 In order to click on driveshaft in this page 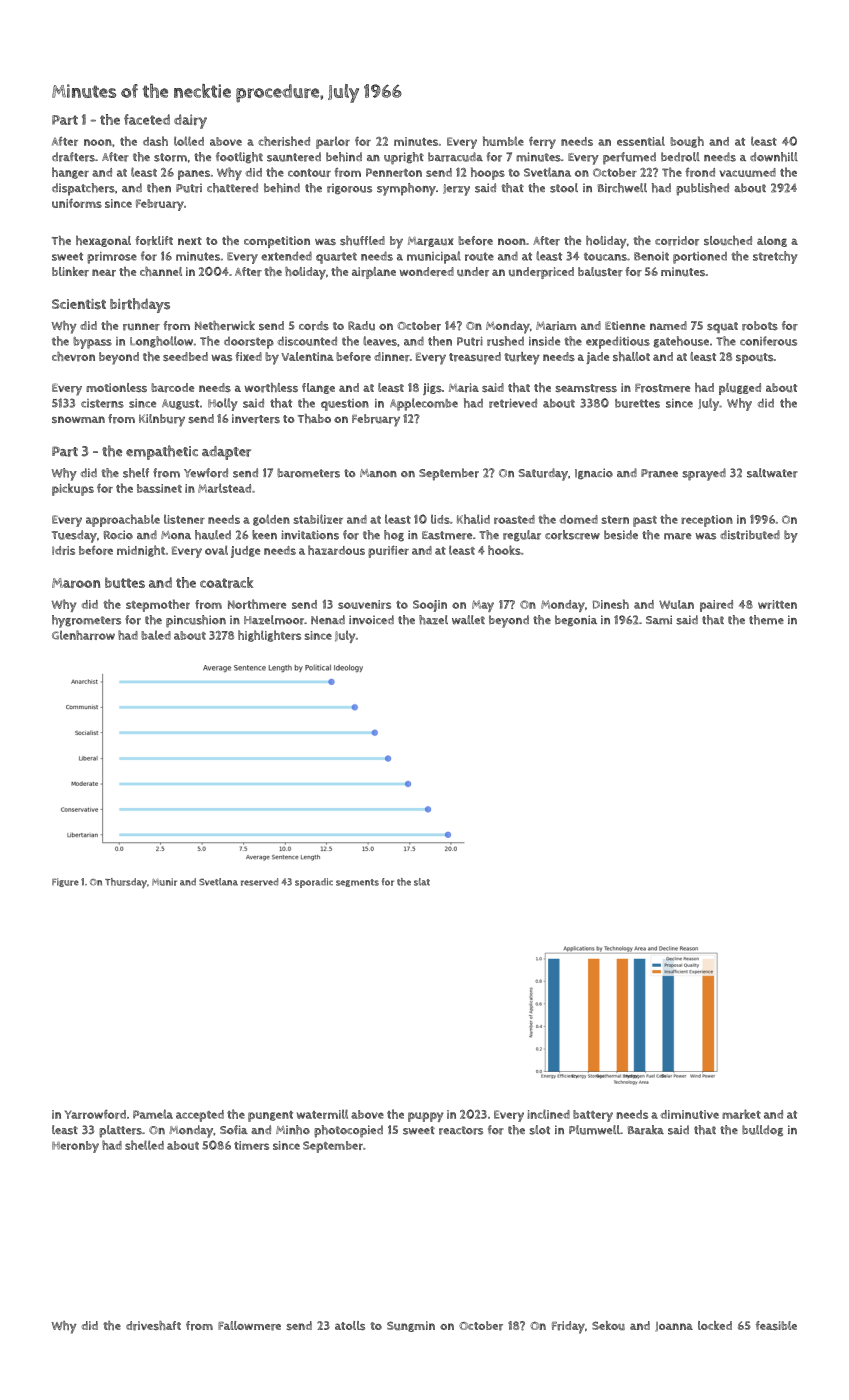, I will do `click(153, 1326)`.
